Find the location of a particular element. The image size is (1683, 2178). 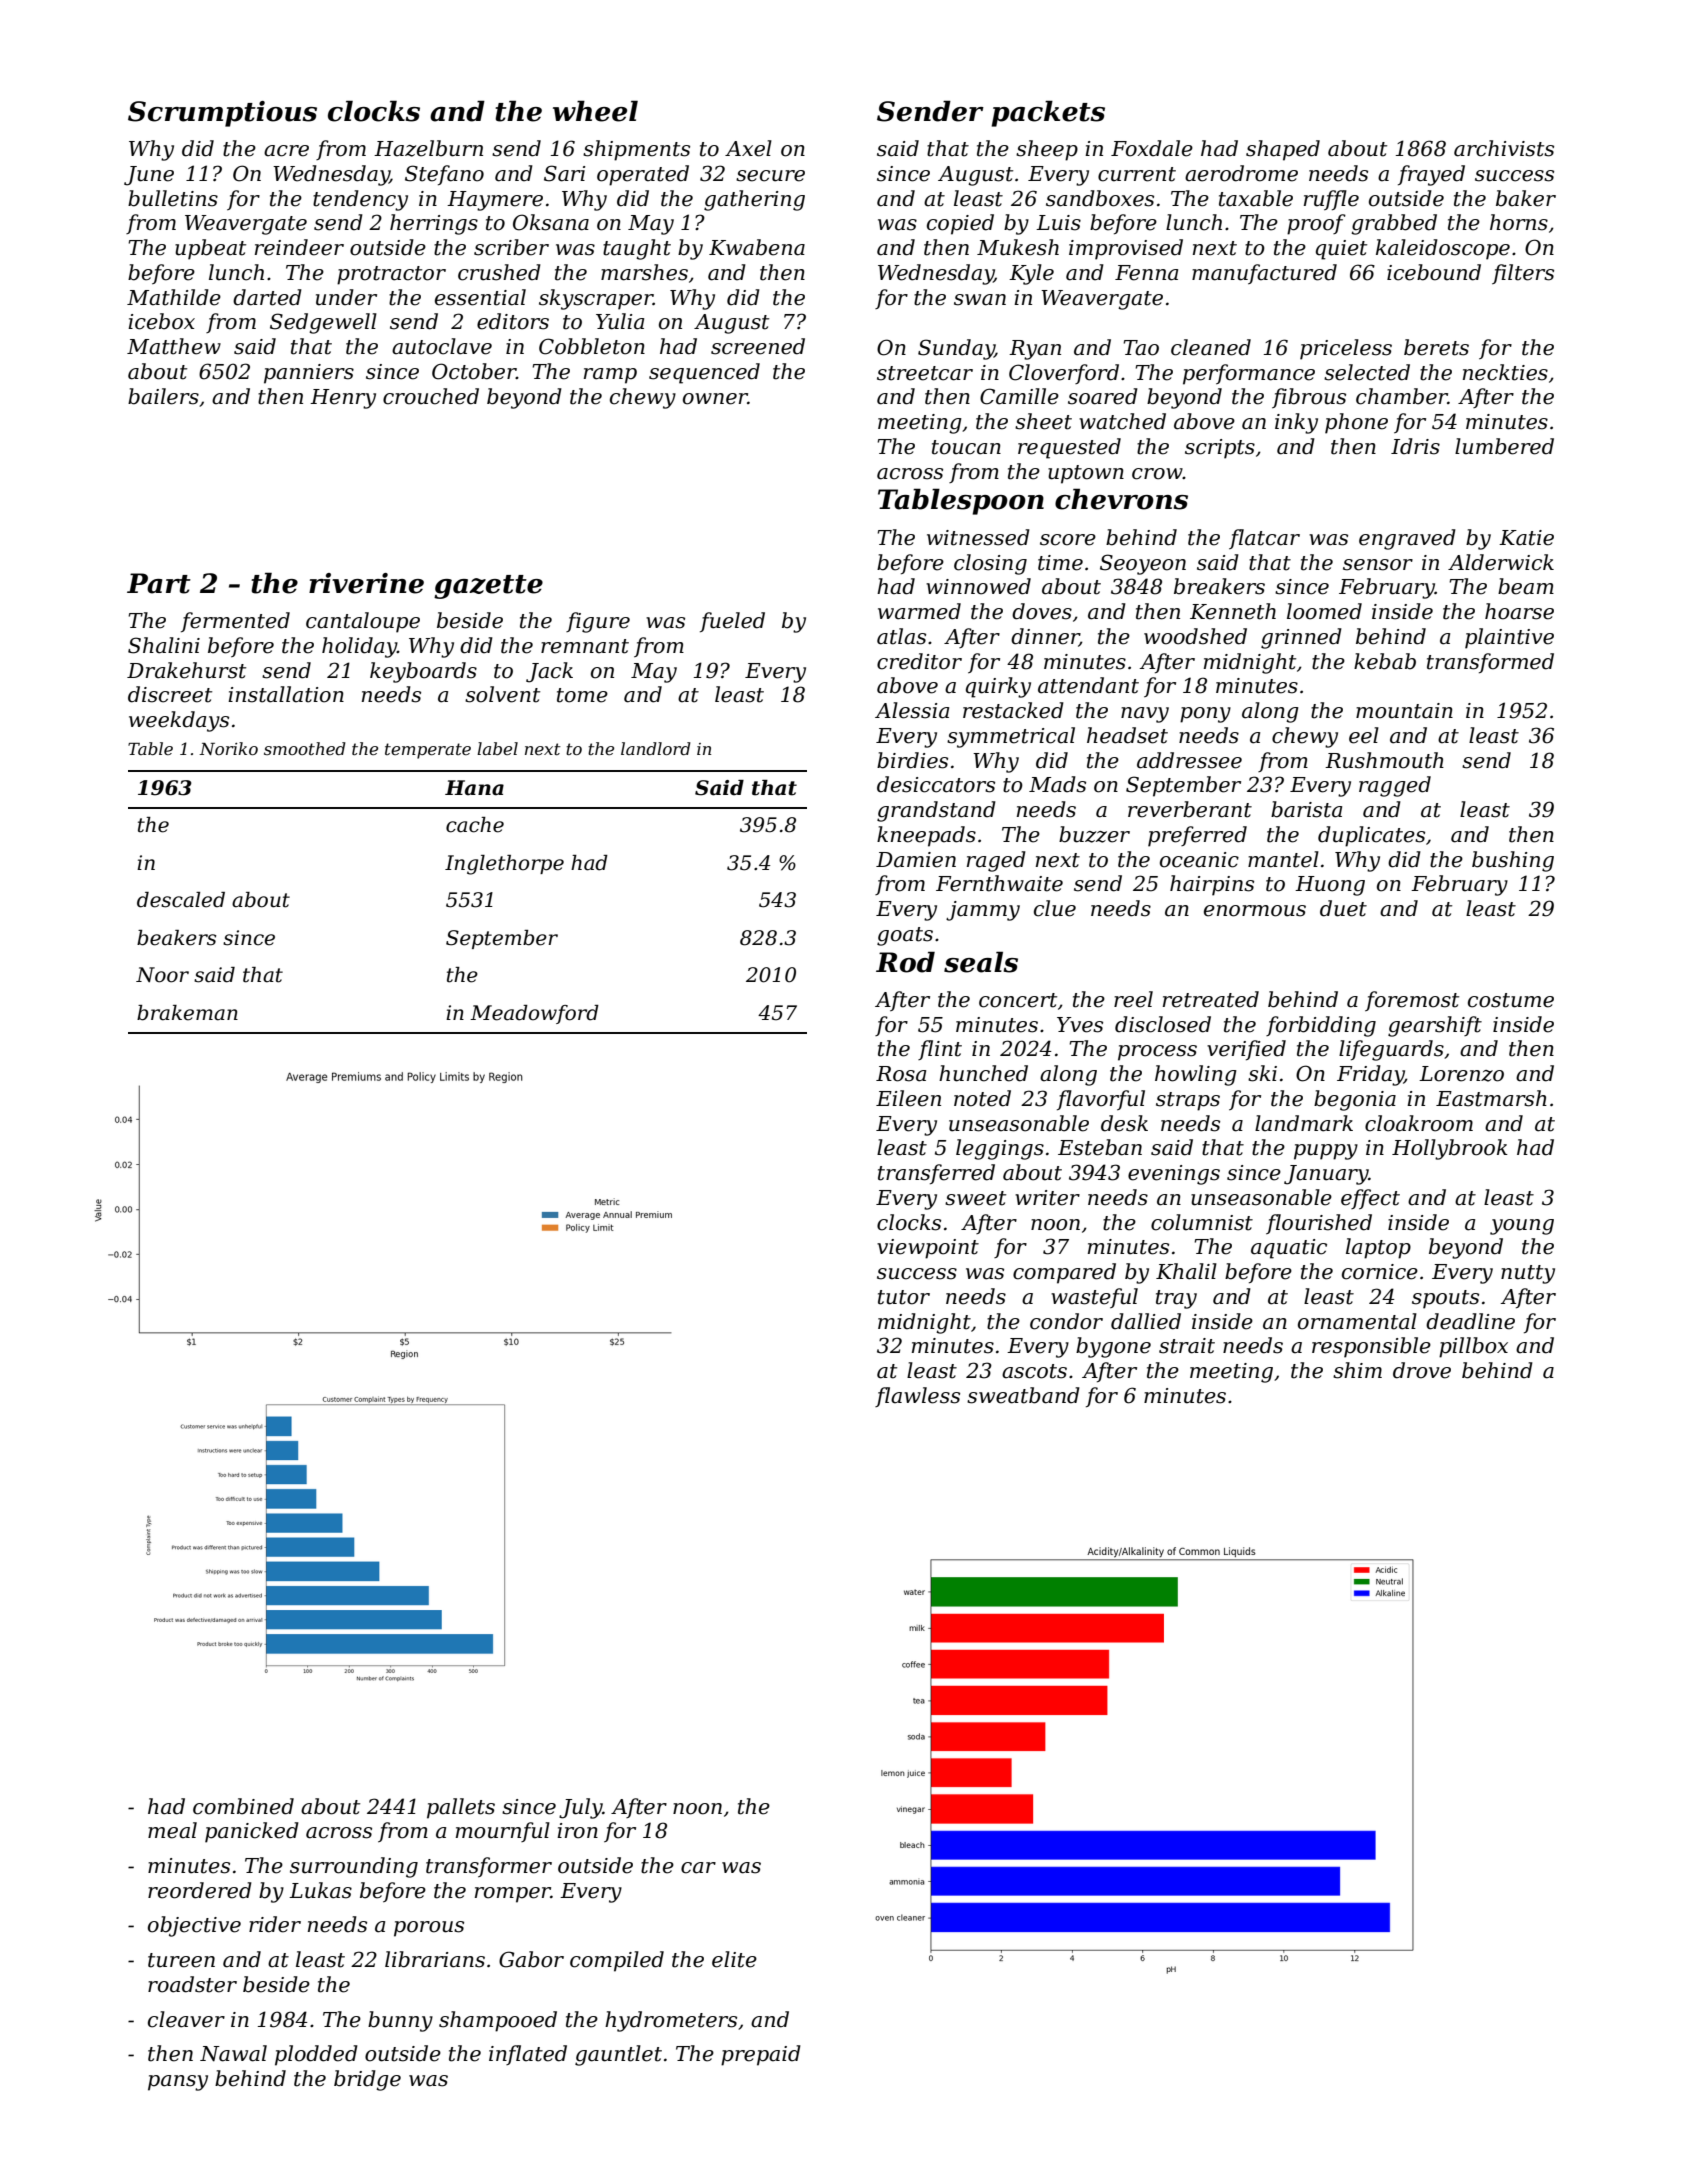

gearshift is located at coordinates (1435, 1026).
